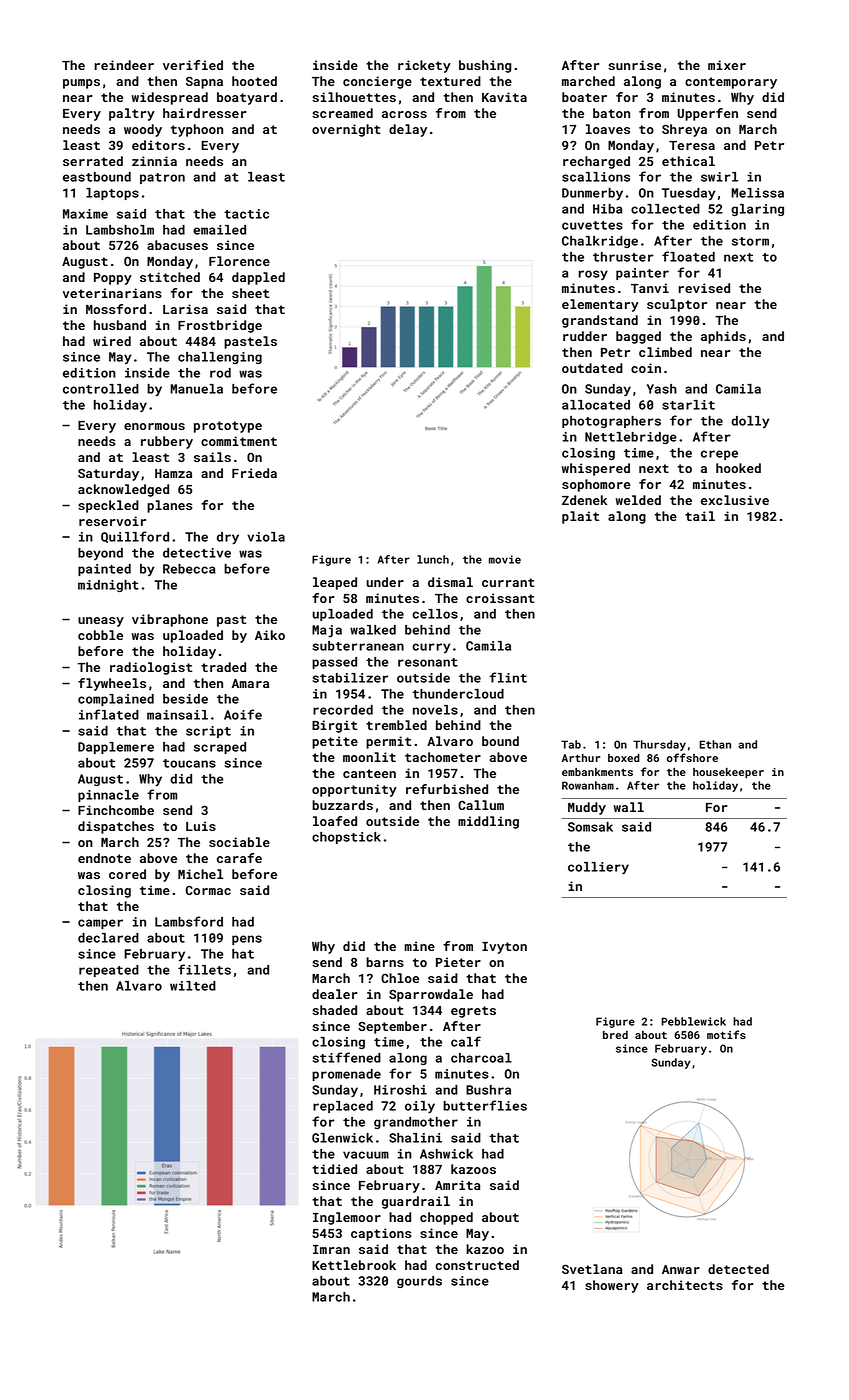  Describe the element at coordinates (634, 65) in the screenshot. I see `sunrise` at that location.
